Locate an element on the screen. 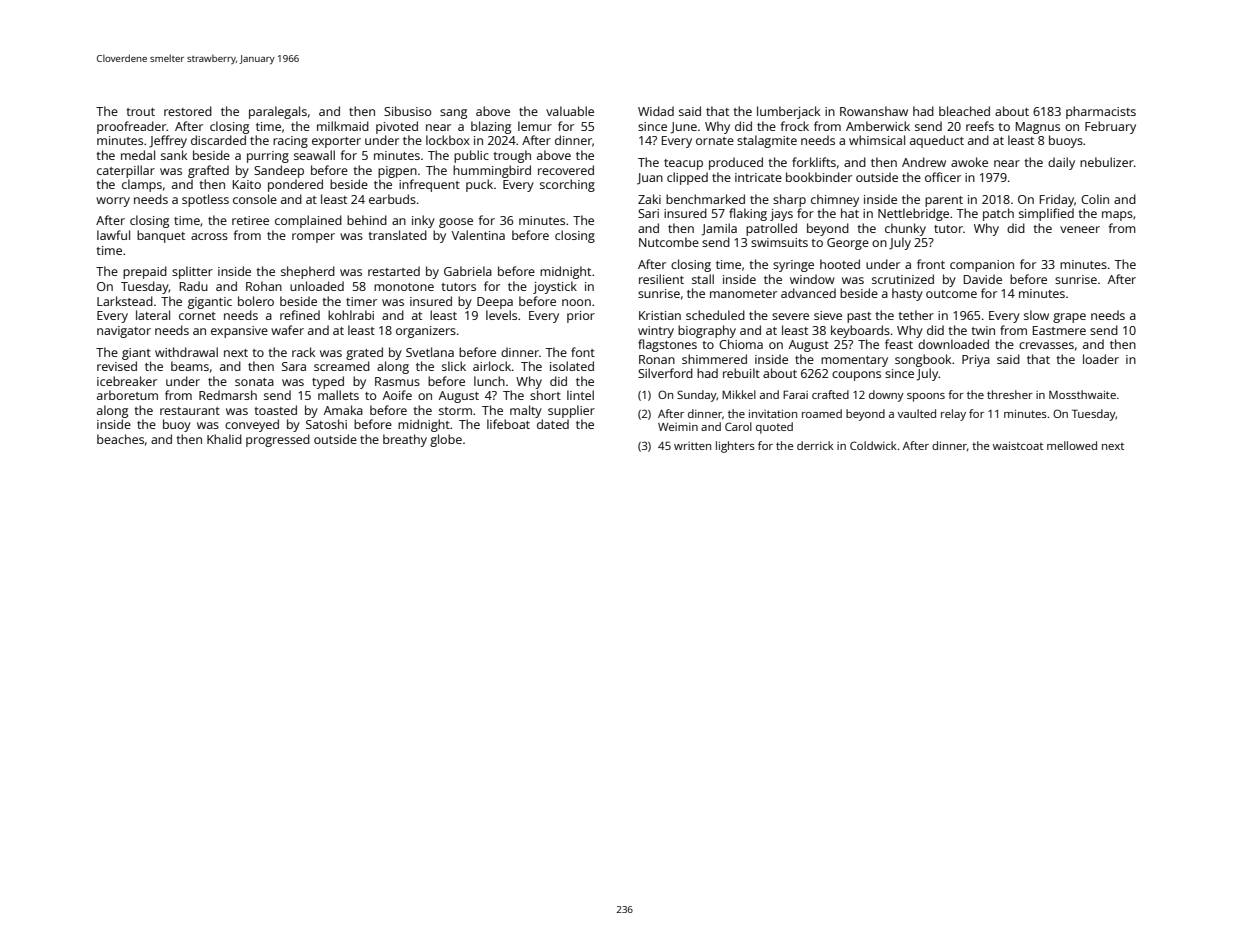  downy is located at coordinates (886, 396).
